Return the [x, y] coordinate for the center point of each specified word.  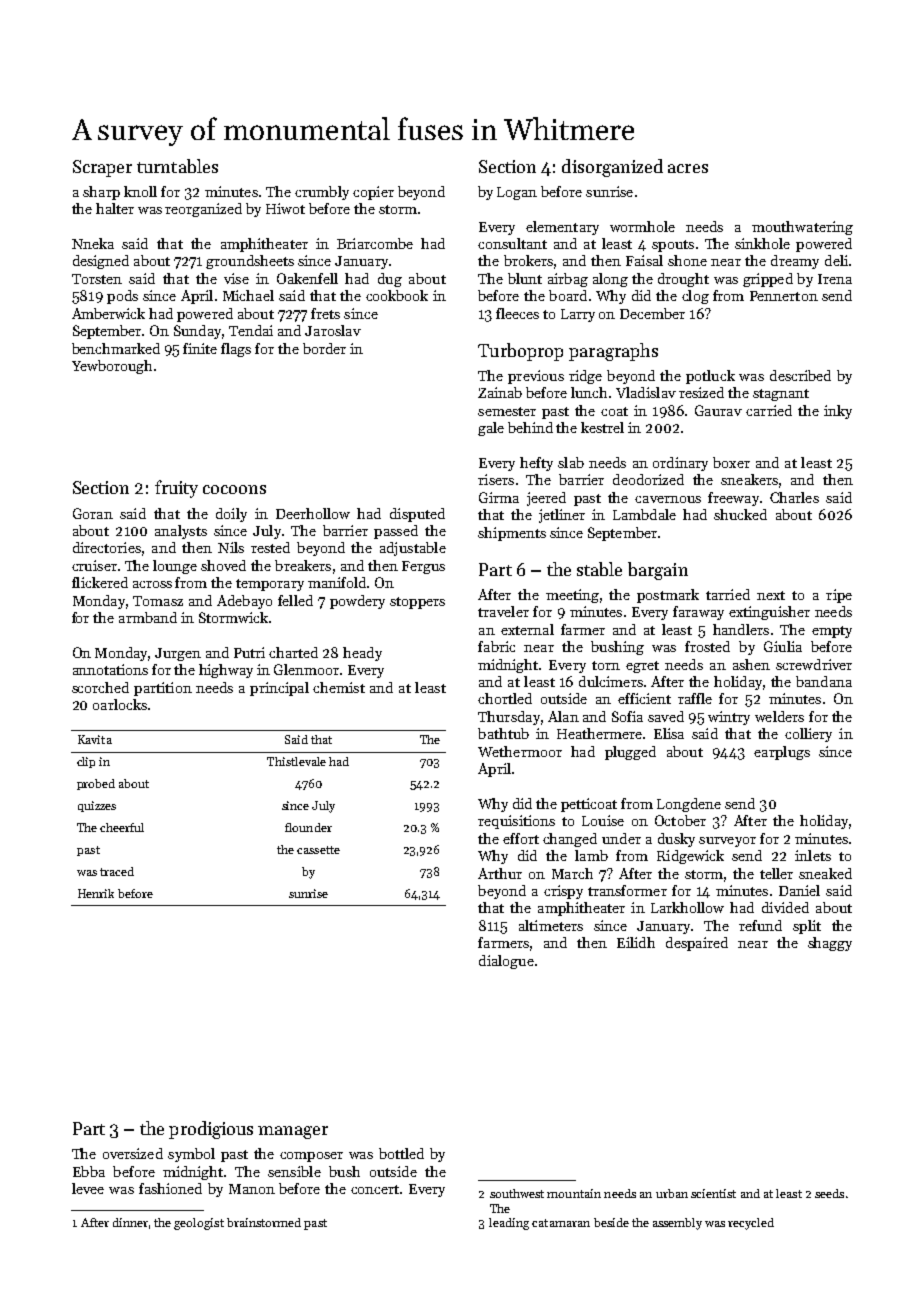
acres [688, 168]
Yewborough [112, 367]
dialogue [506, 962]
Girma [499, 497]
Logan [517, 193]
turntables [177, 166]
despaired [697, 944]
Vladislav [646, 392]
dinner [130, 1222]
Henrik [96, 893]
